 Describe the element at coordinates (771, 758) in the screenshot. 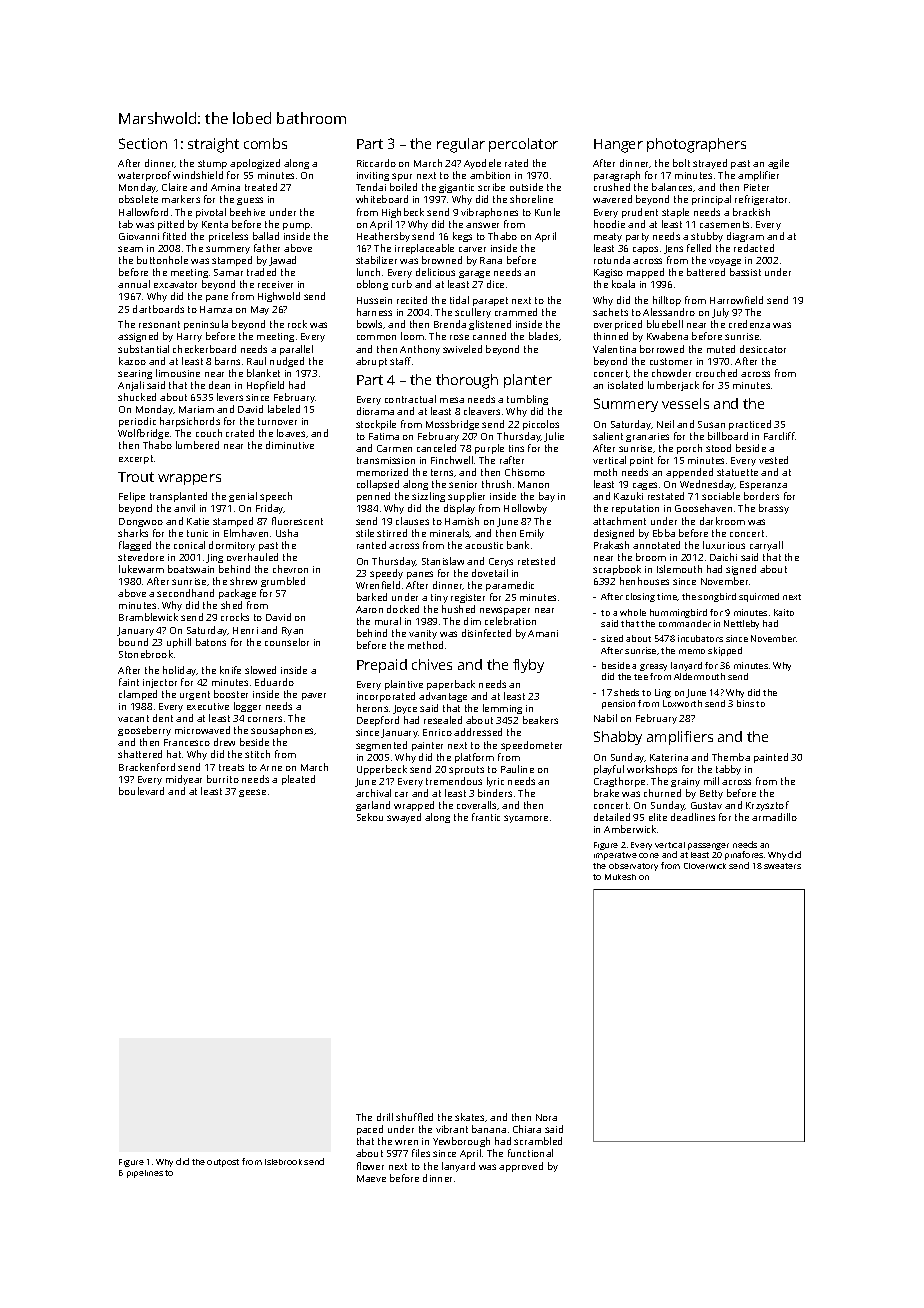

I see `painted` at that location.
